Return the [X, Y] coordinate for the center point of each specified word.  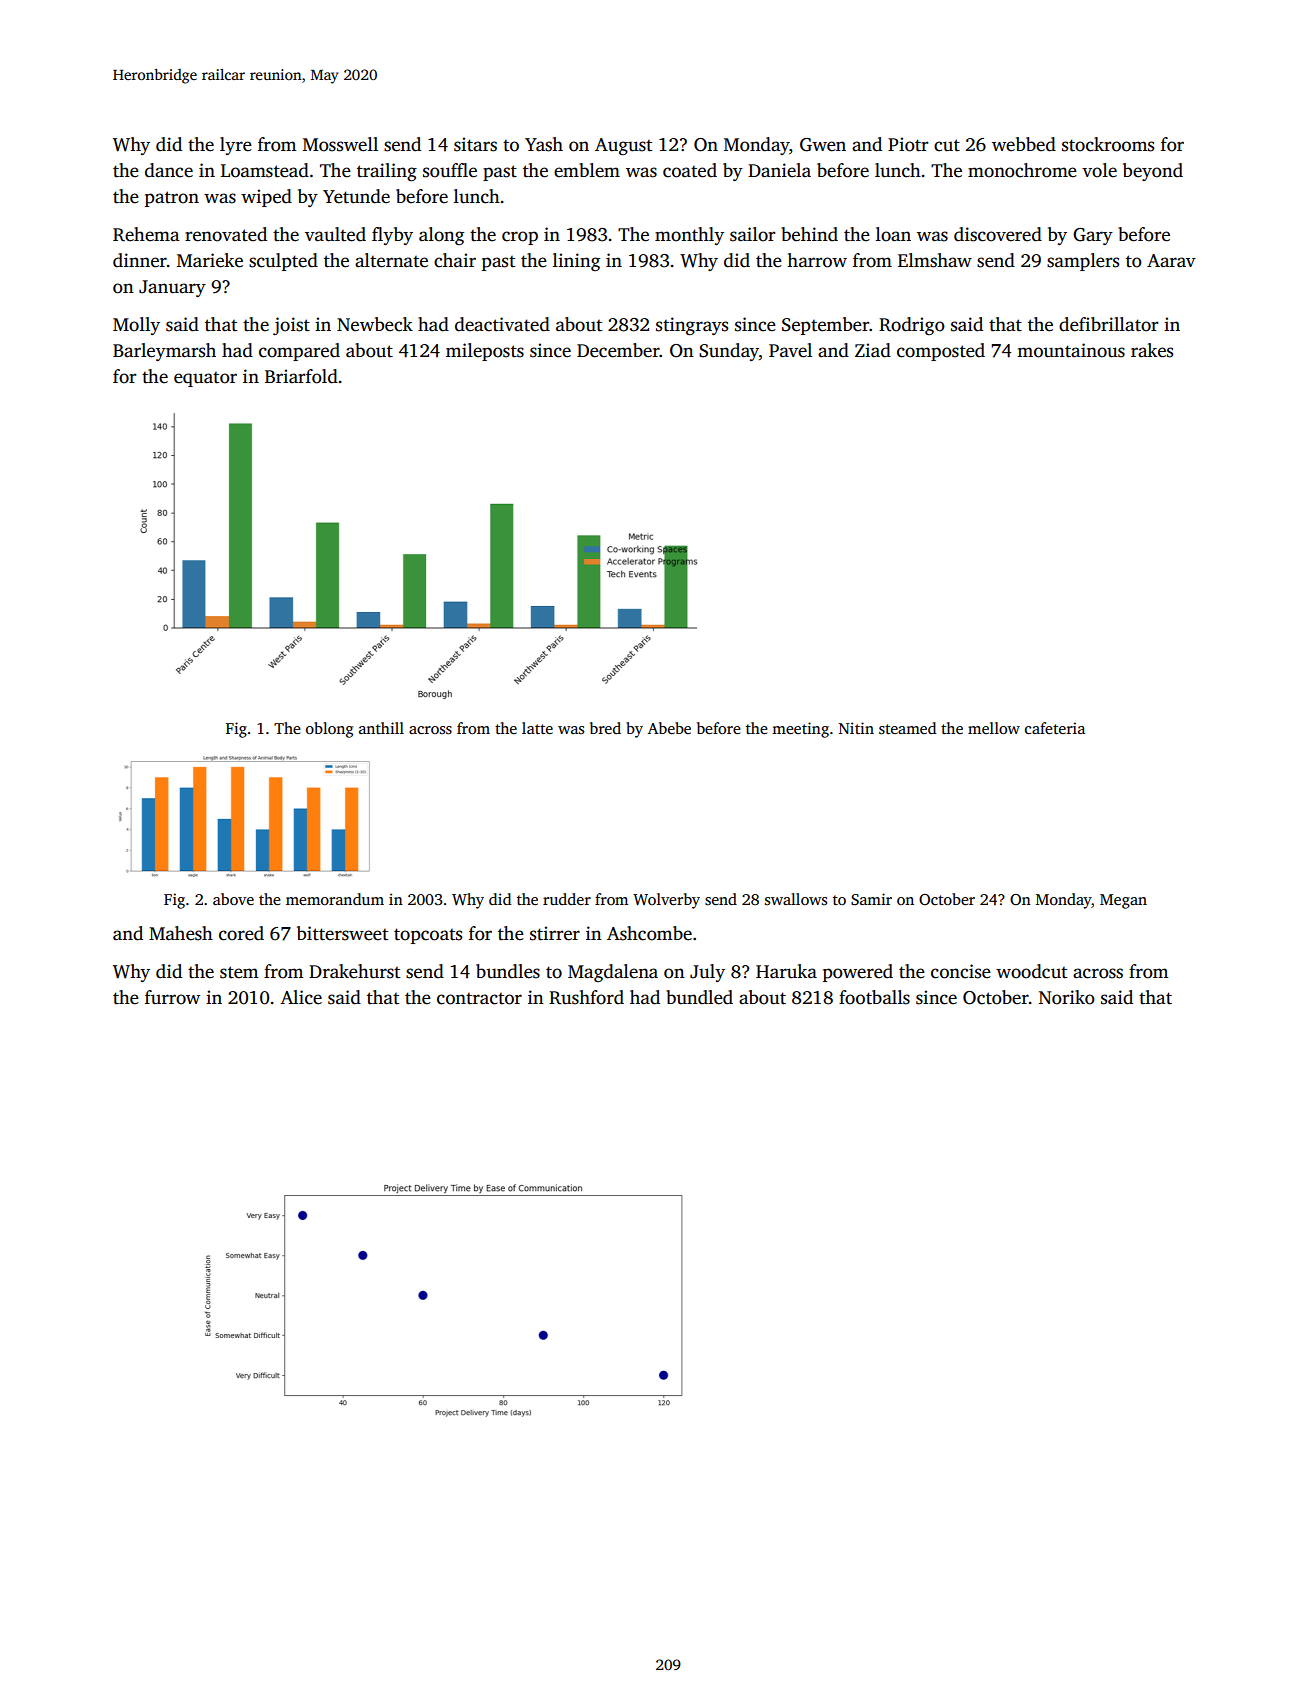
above [233, 899]
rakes [1152, 350]
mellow [994, 728]
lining [576, 262]
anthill [381, 728]
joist [291, 326]
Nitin [856, 728]
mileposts [485, 352]
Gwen [823, 145]
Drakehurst [354, 971]
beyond [1153, 172]
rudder [567, 899]
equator [205, 379]
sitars [475, 144]
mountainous [1071, 350]
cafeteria [1055, 728]
